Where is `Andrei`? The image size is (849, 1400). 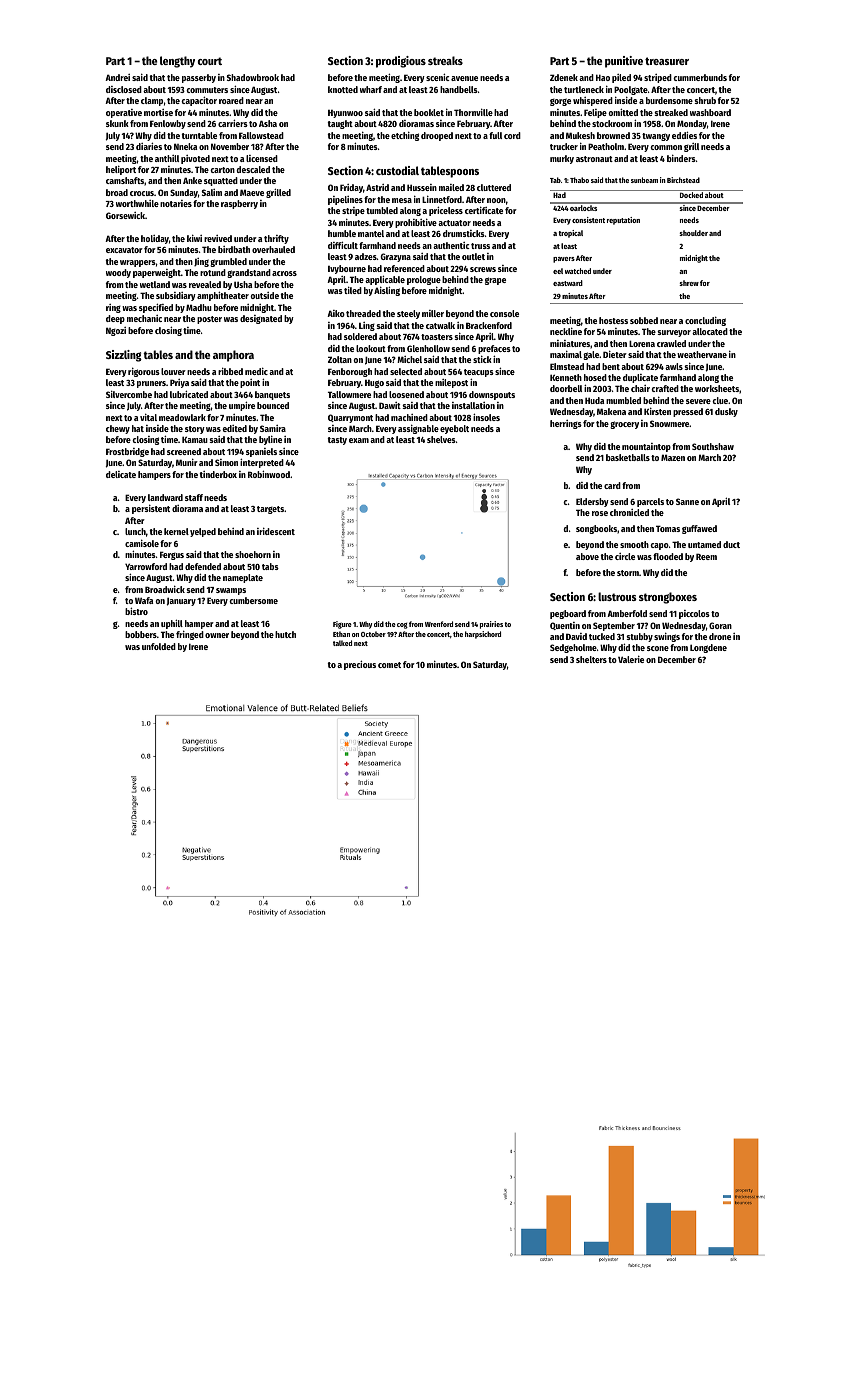 Andrei is located at coordinates (117, 77).
